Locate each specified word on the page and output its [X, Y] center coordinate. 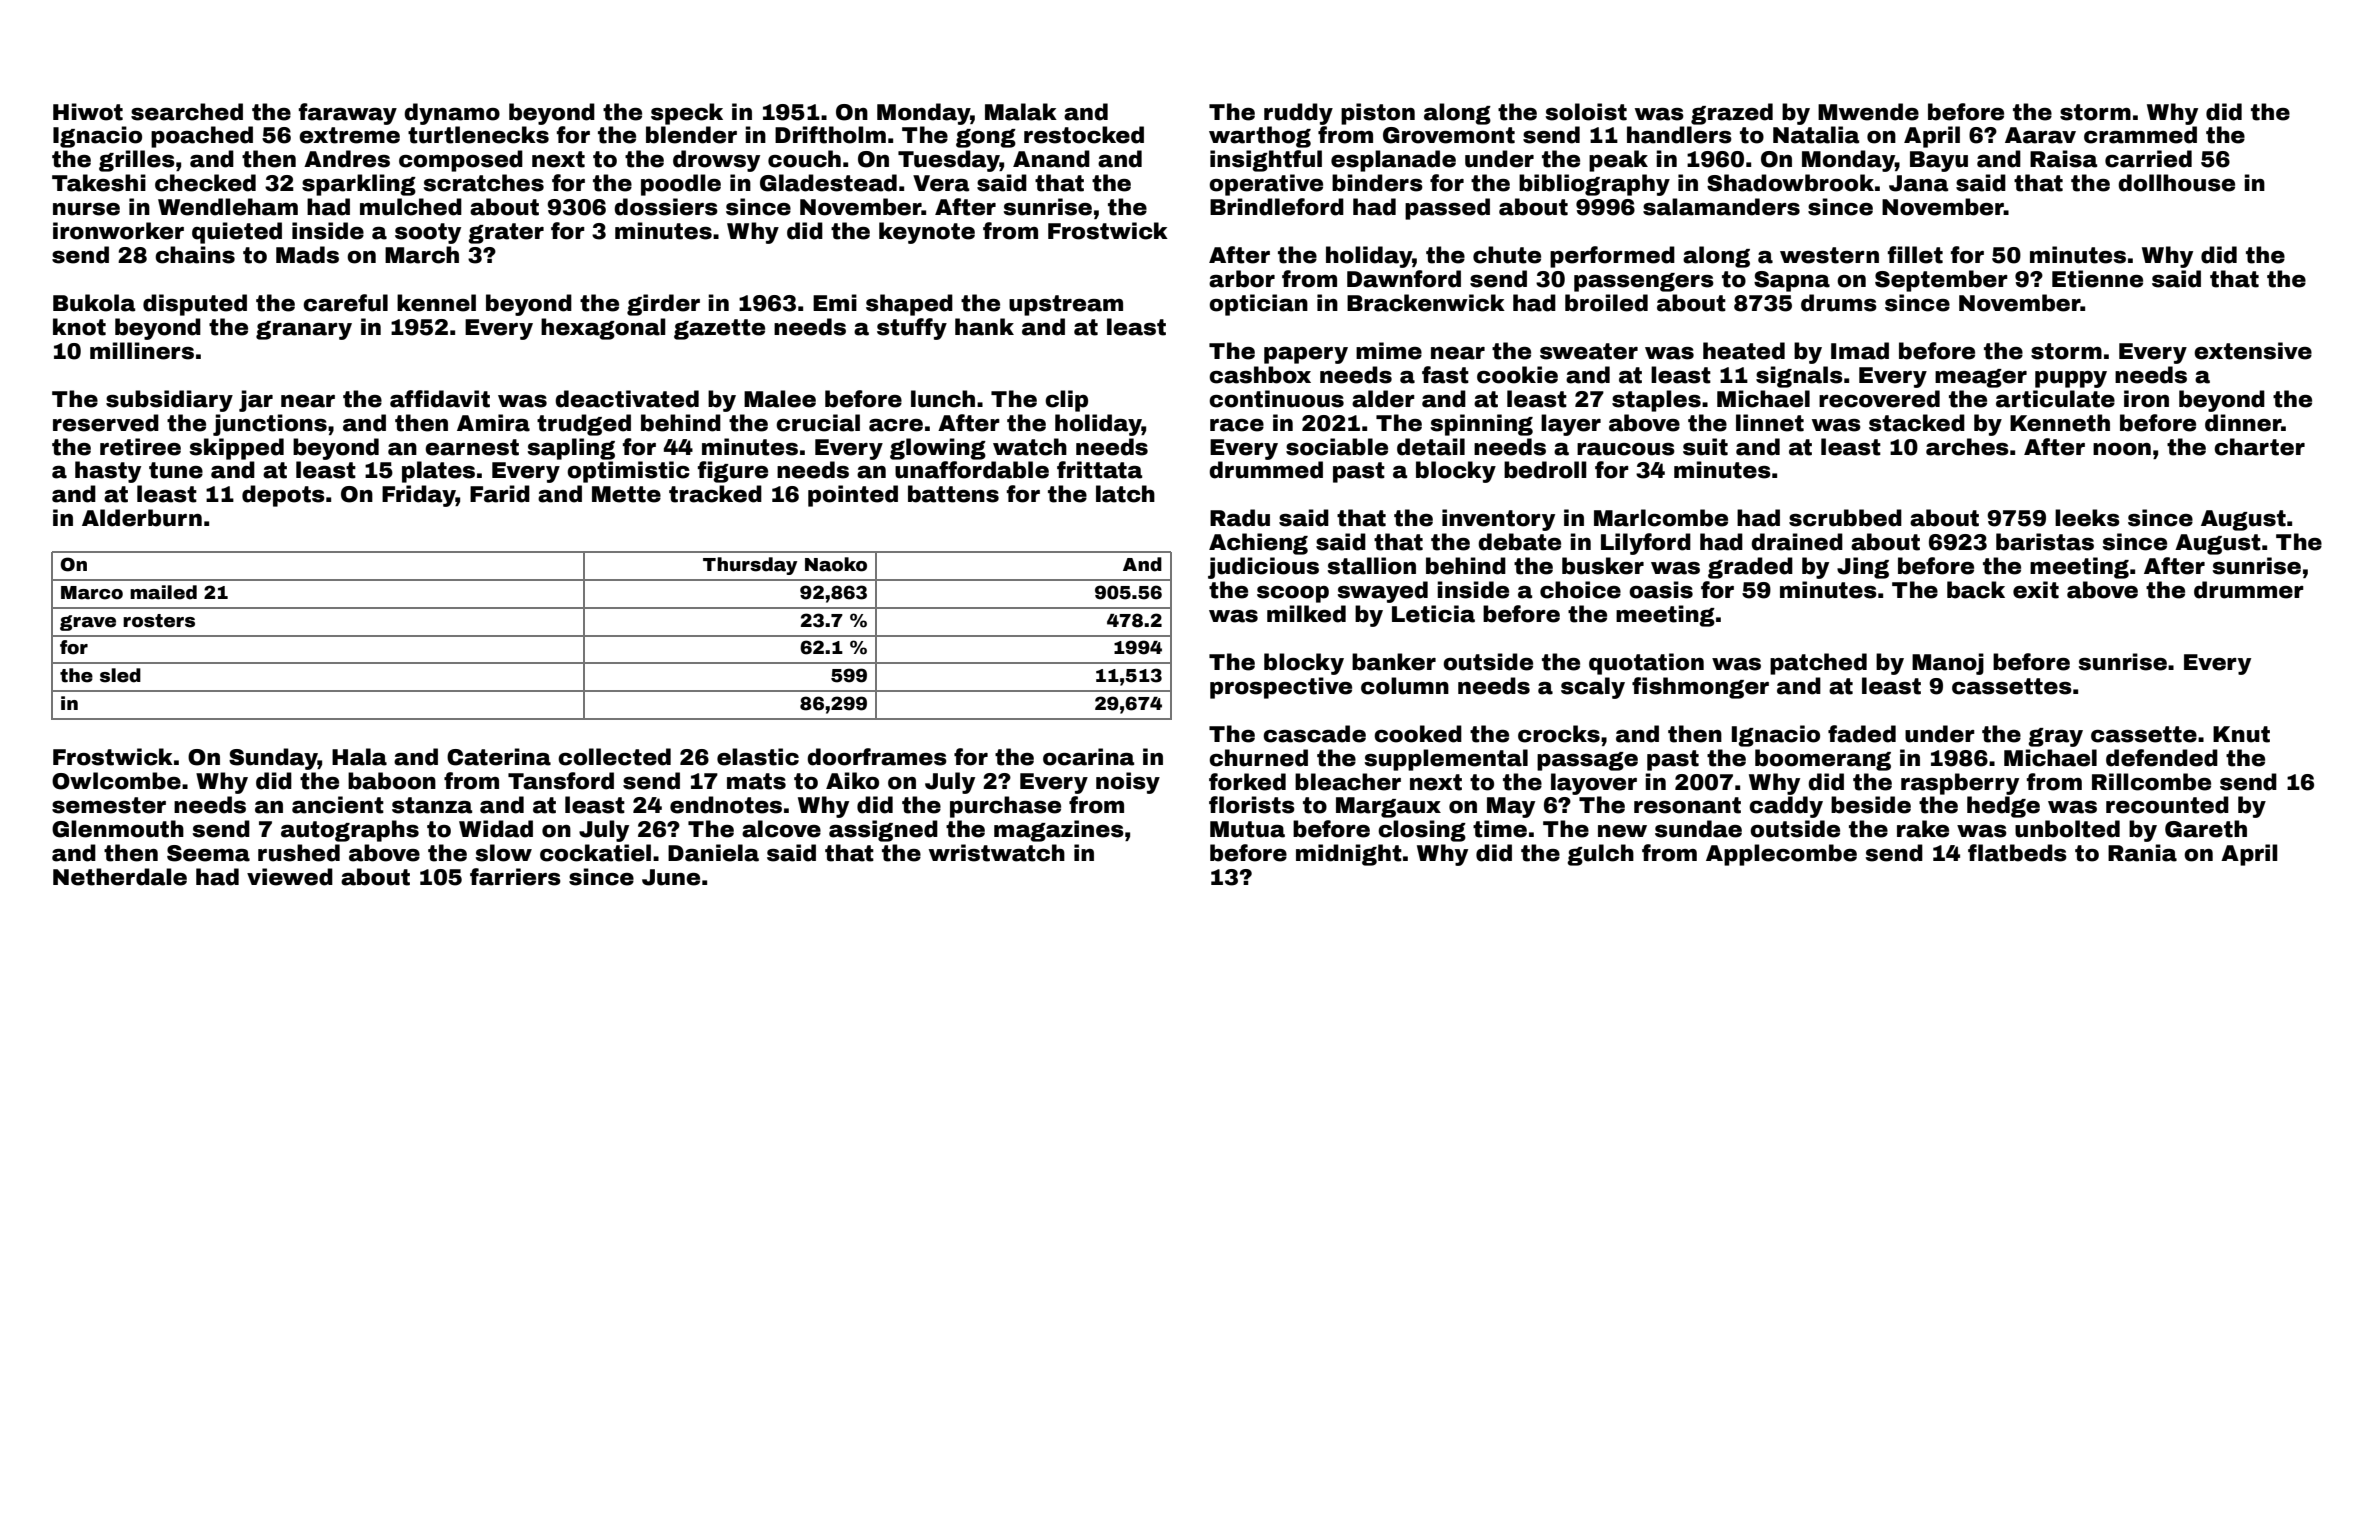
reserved [106, 423]
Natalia [1816, 135]
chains [195, 255]
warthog [1260, 137]
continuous [1276, 399]
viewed [290, 877]
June [671, 877]
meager [1981, 378]
